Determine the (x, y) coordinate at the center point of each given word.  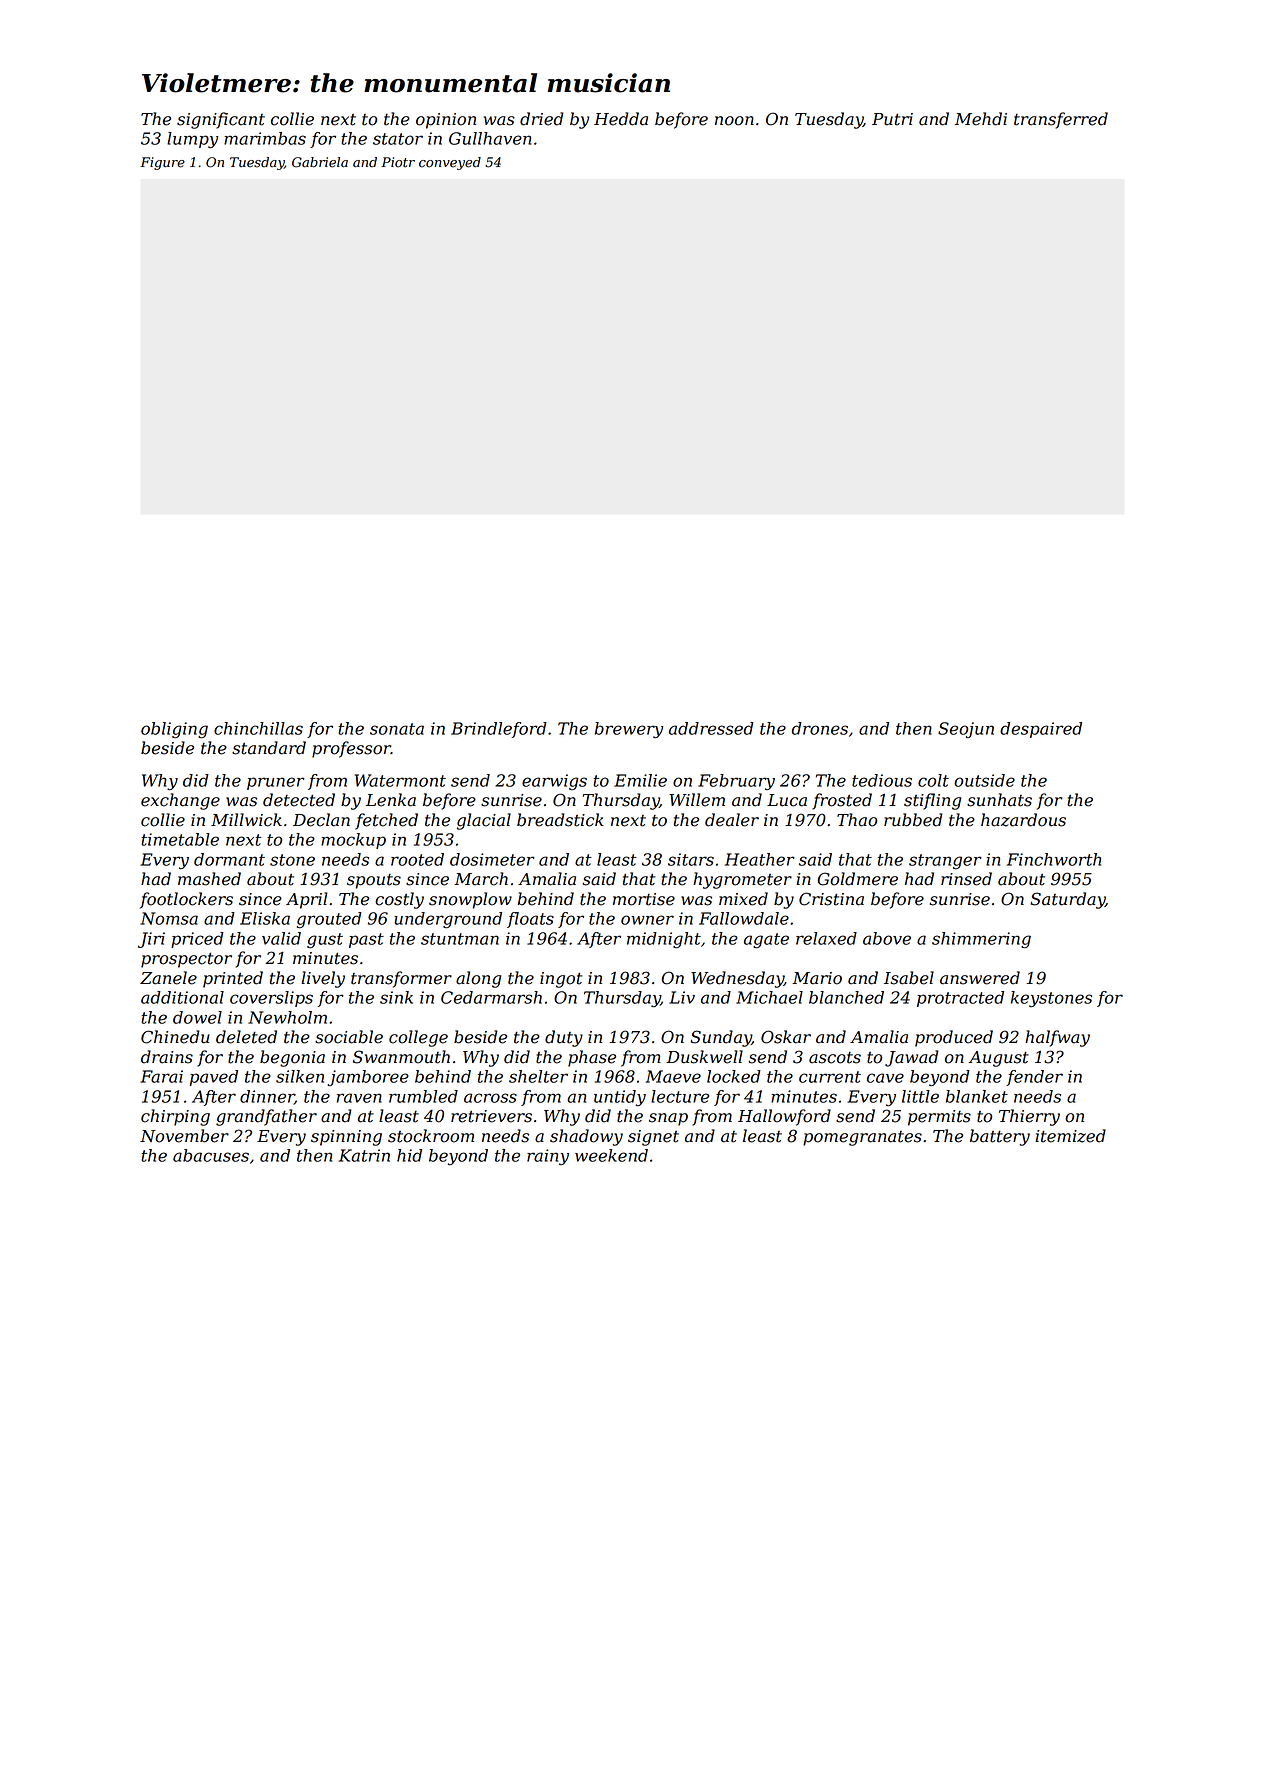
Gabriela (320, 162)
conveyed (450, 163)
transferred (1061, 120)
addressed (711, 728)
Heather (760, 859)
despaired (1041, 730)
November (184, 1136)
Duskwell (704, 1057)
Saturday (1067, 900)
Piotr (398, 162)
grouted (329, 920)
